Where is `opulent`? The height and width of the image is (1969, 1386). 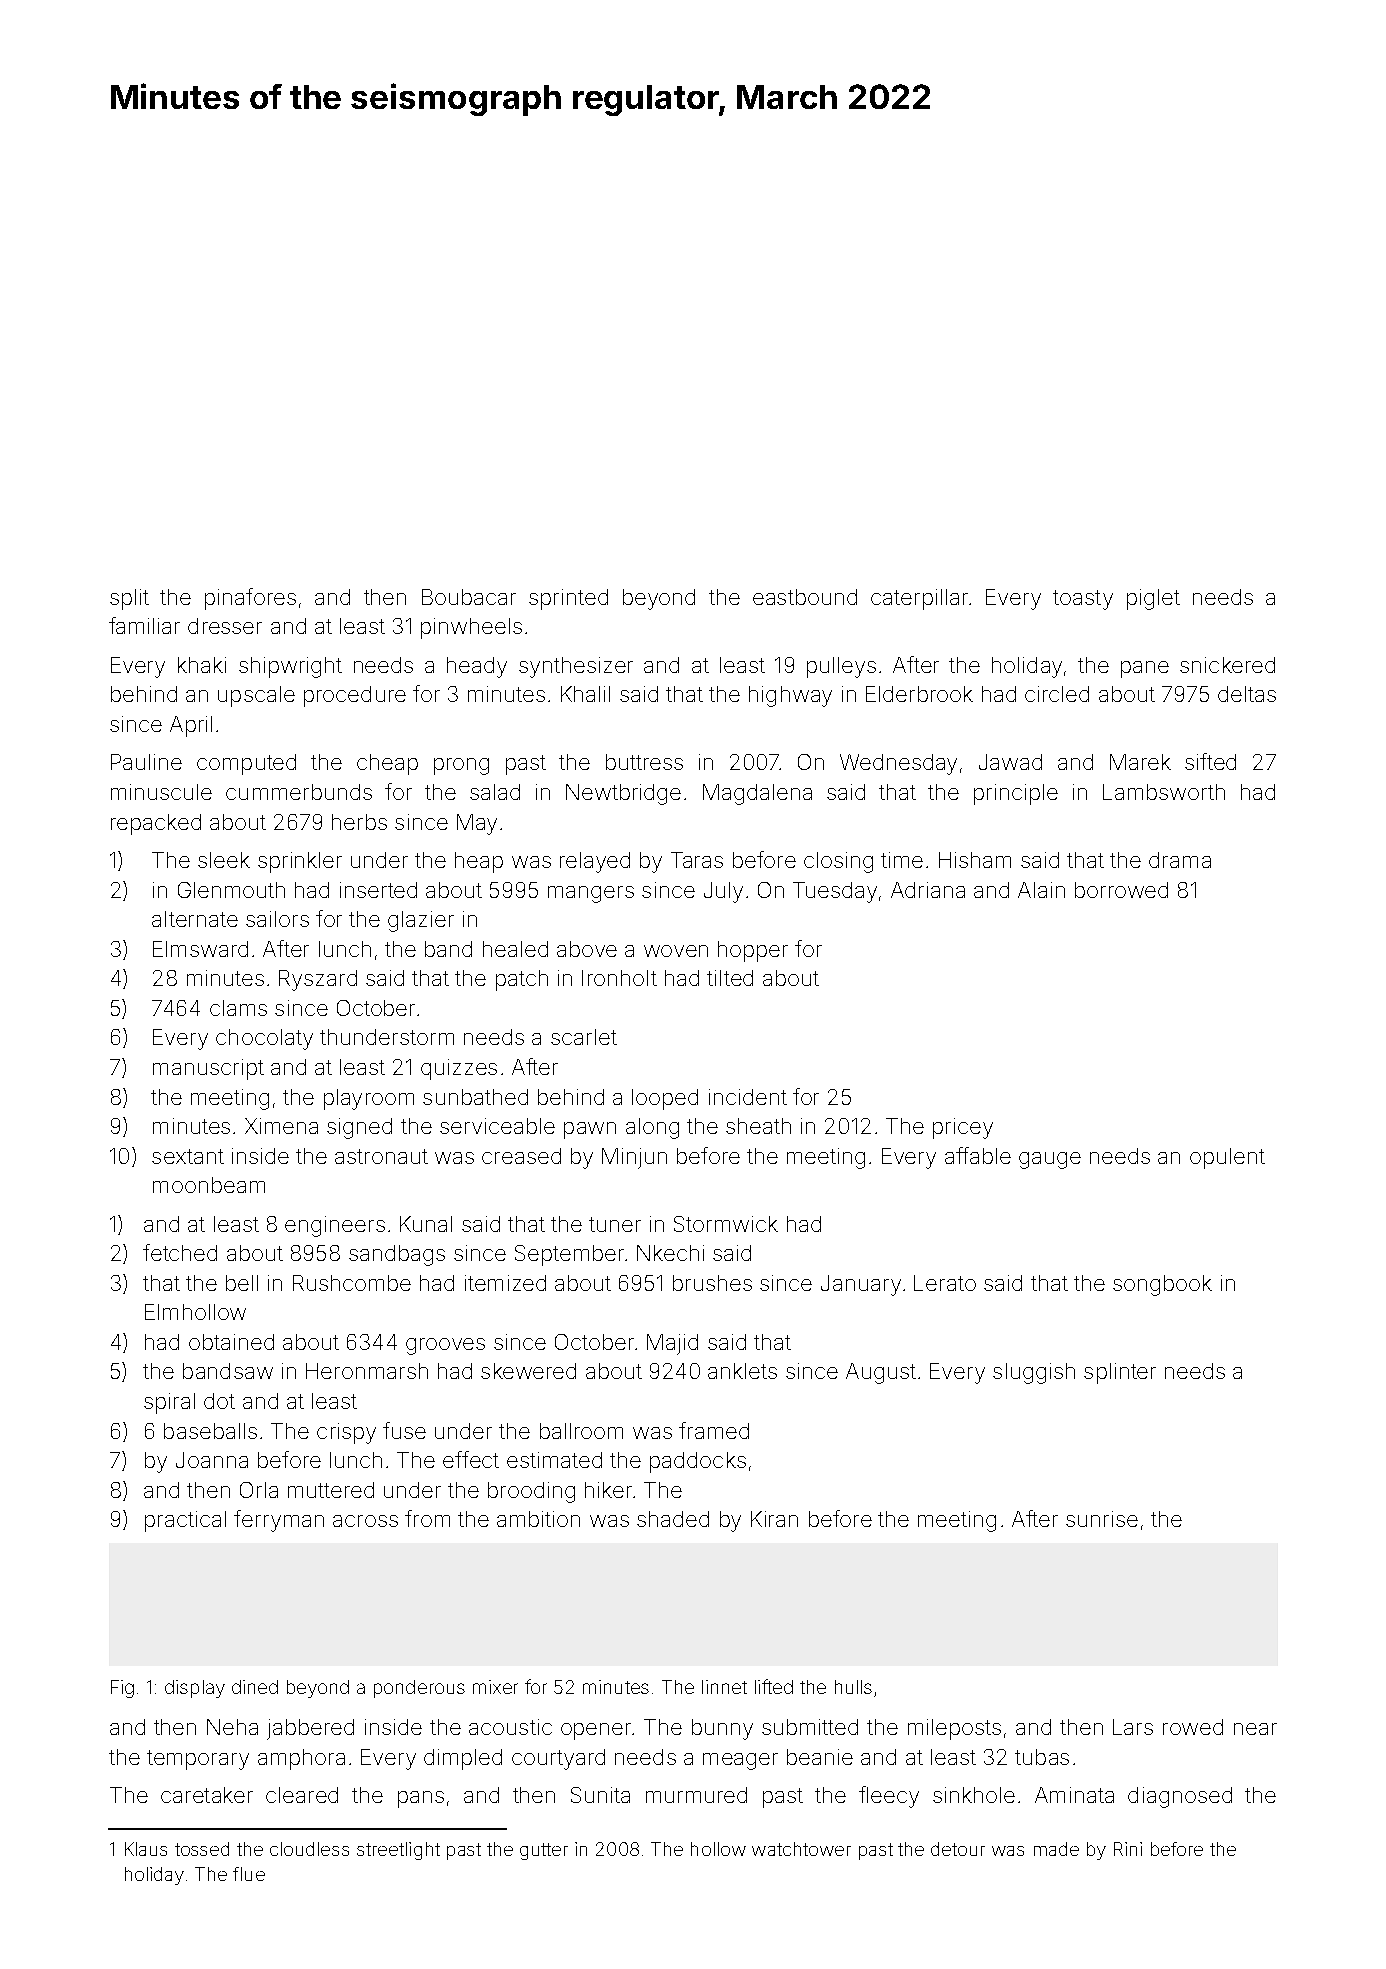
opulent is located at coordinates (1227, 1158).
